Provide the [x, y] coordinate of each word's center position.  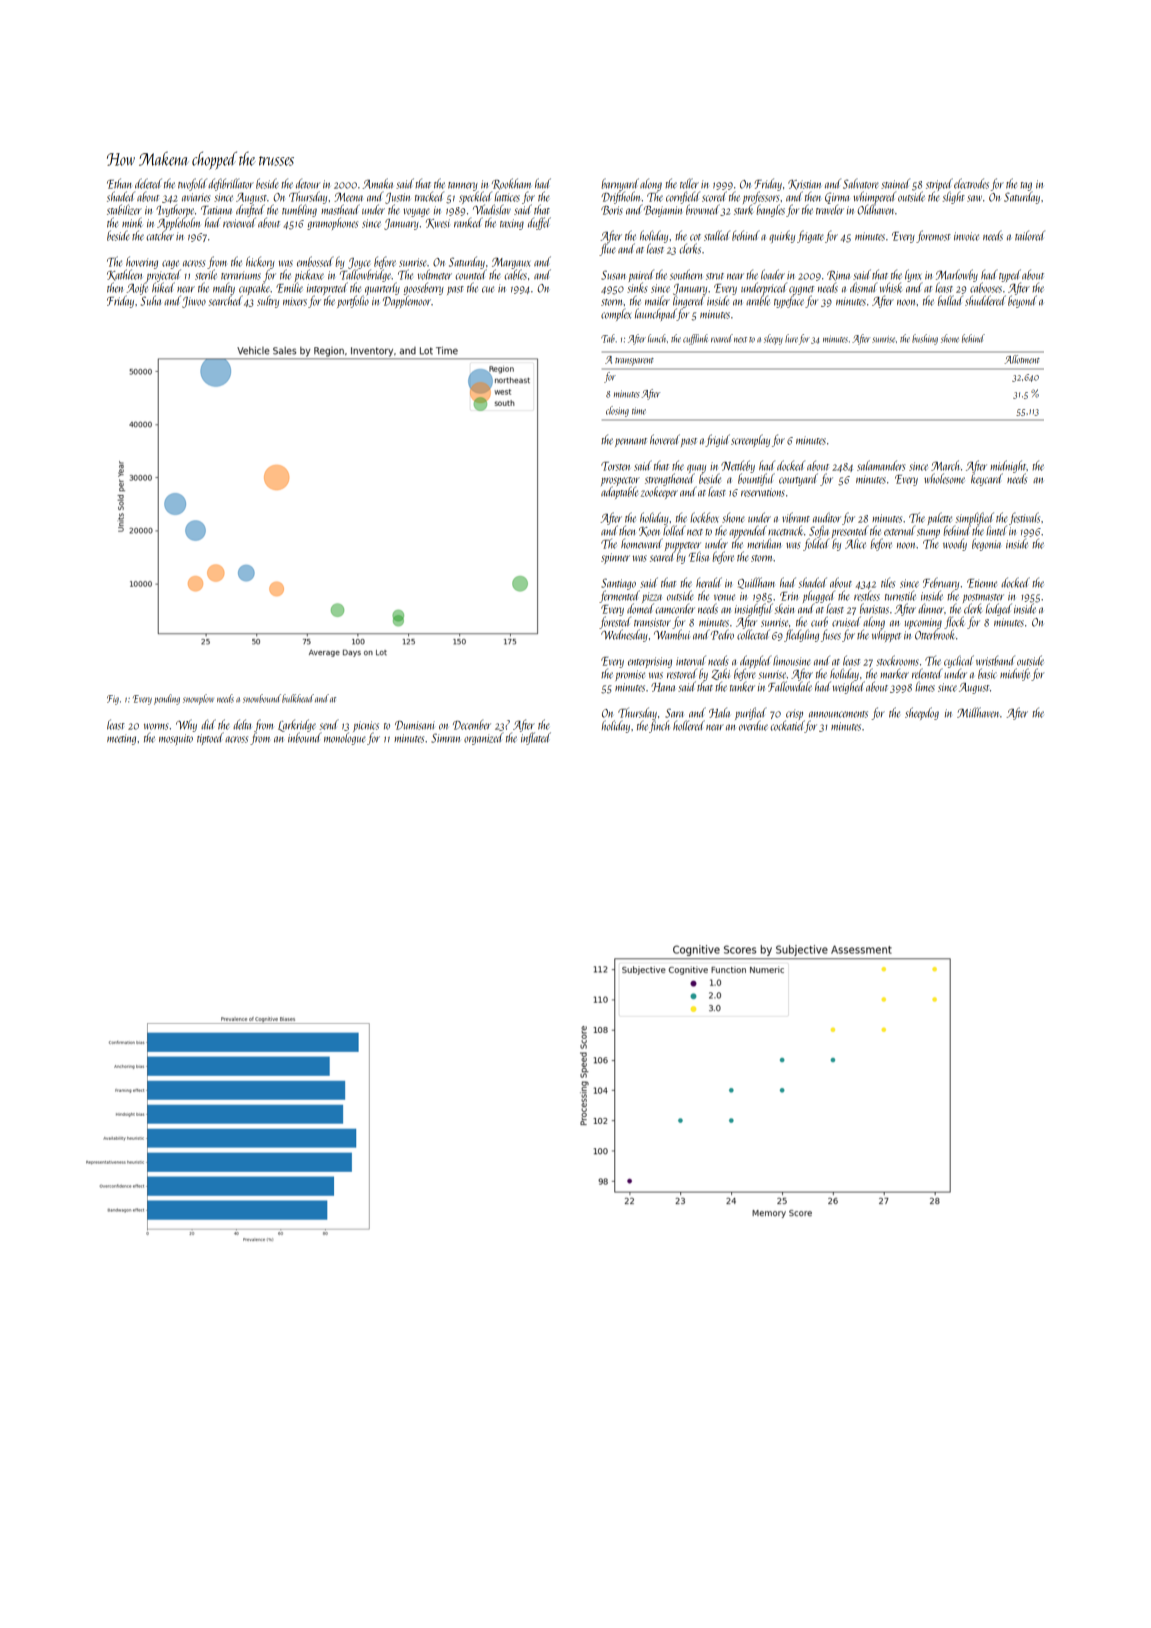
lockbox [704, 517]
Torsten [615, 466]
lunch [657, 338]
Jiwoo [194, 302]
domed [640, 609]
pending [167, 699]
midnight [1008, 466]
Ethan [119, 183]
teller [689, 183]
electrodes [971, 183]
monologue [345, 738]
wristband [995, 660]
